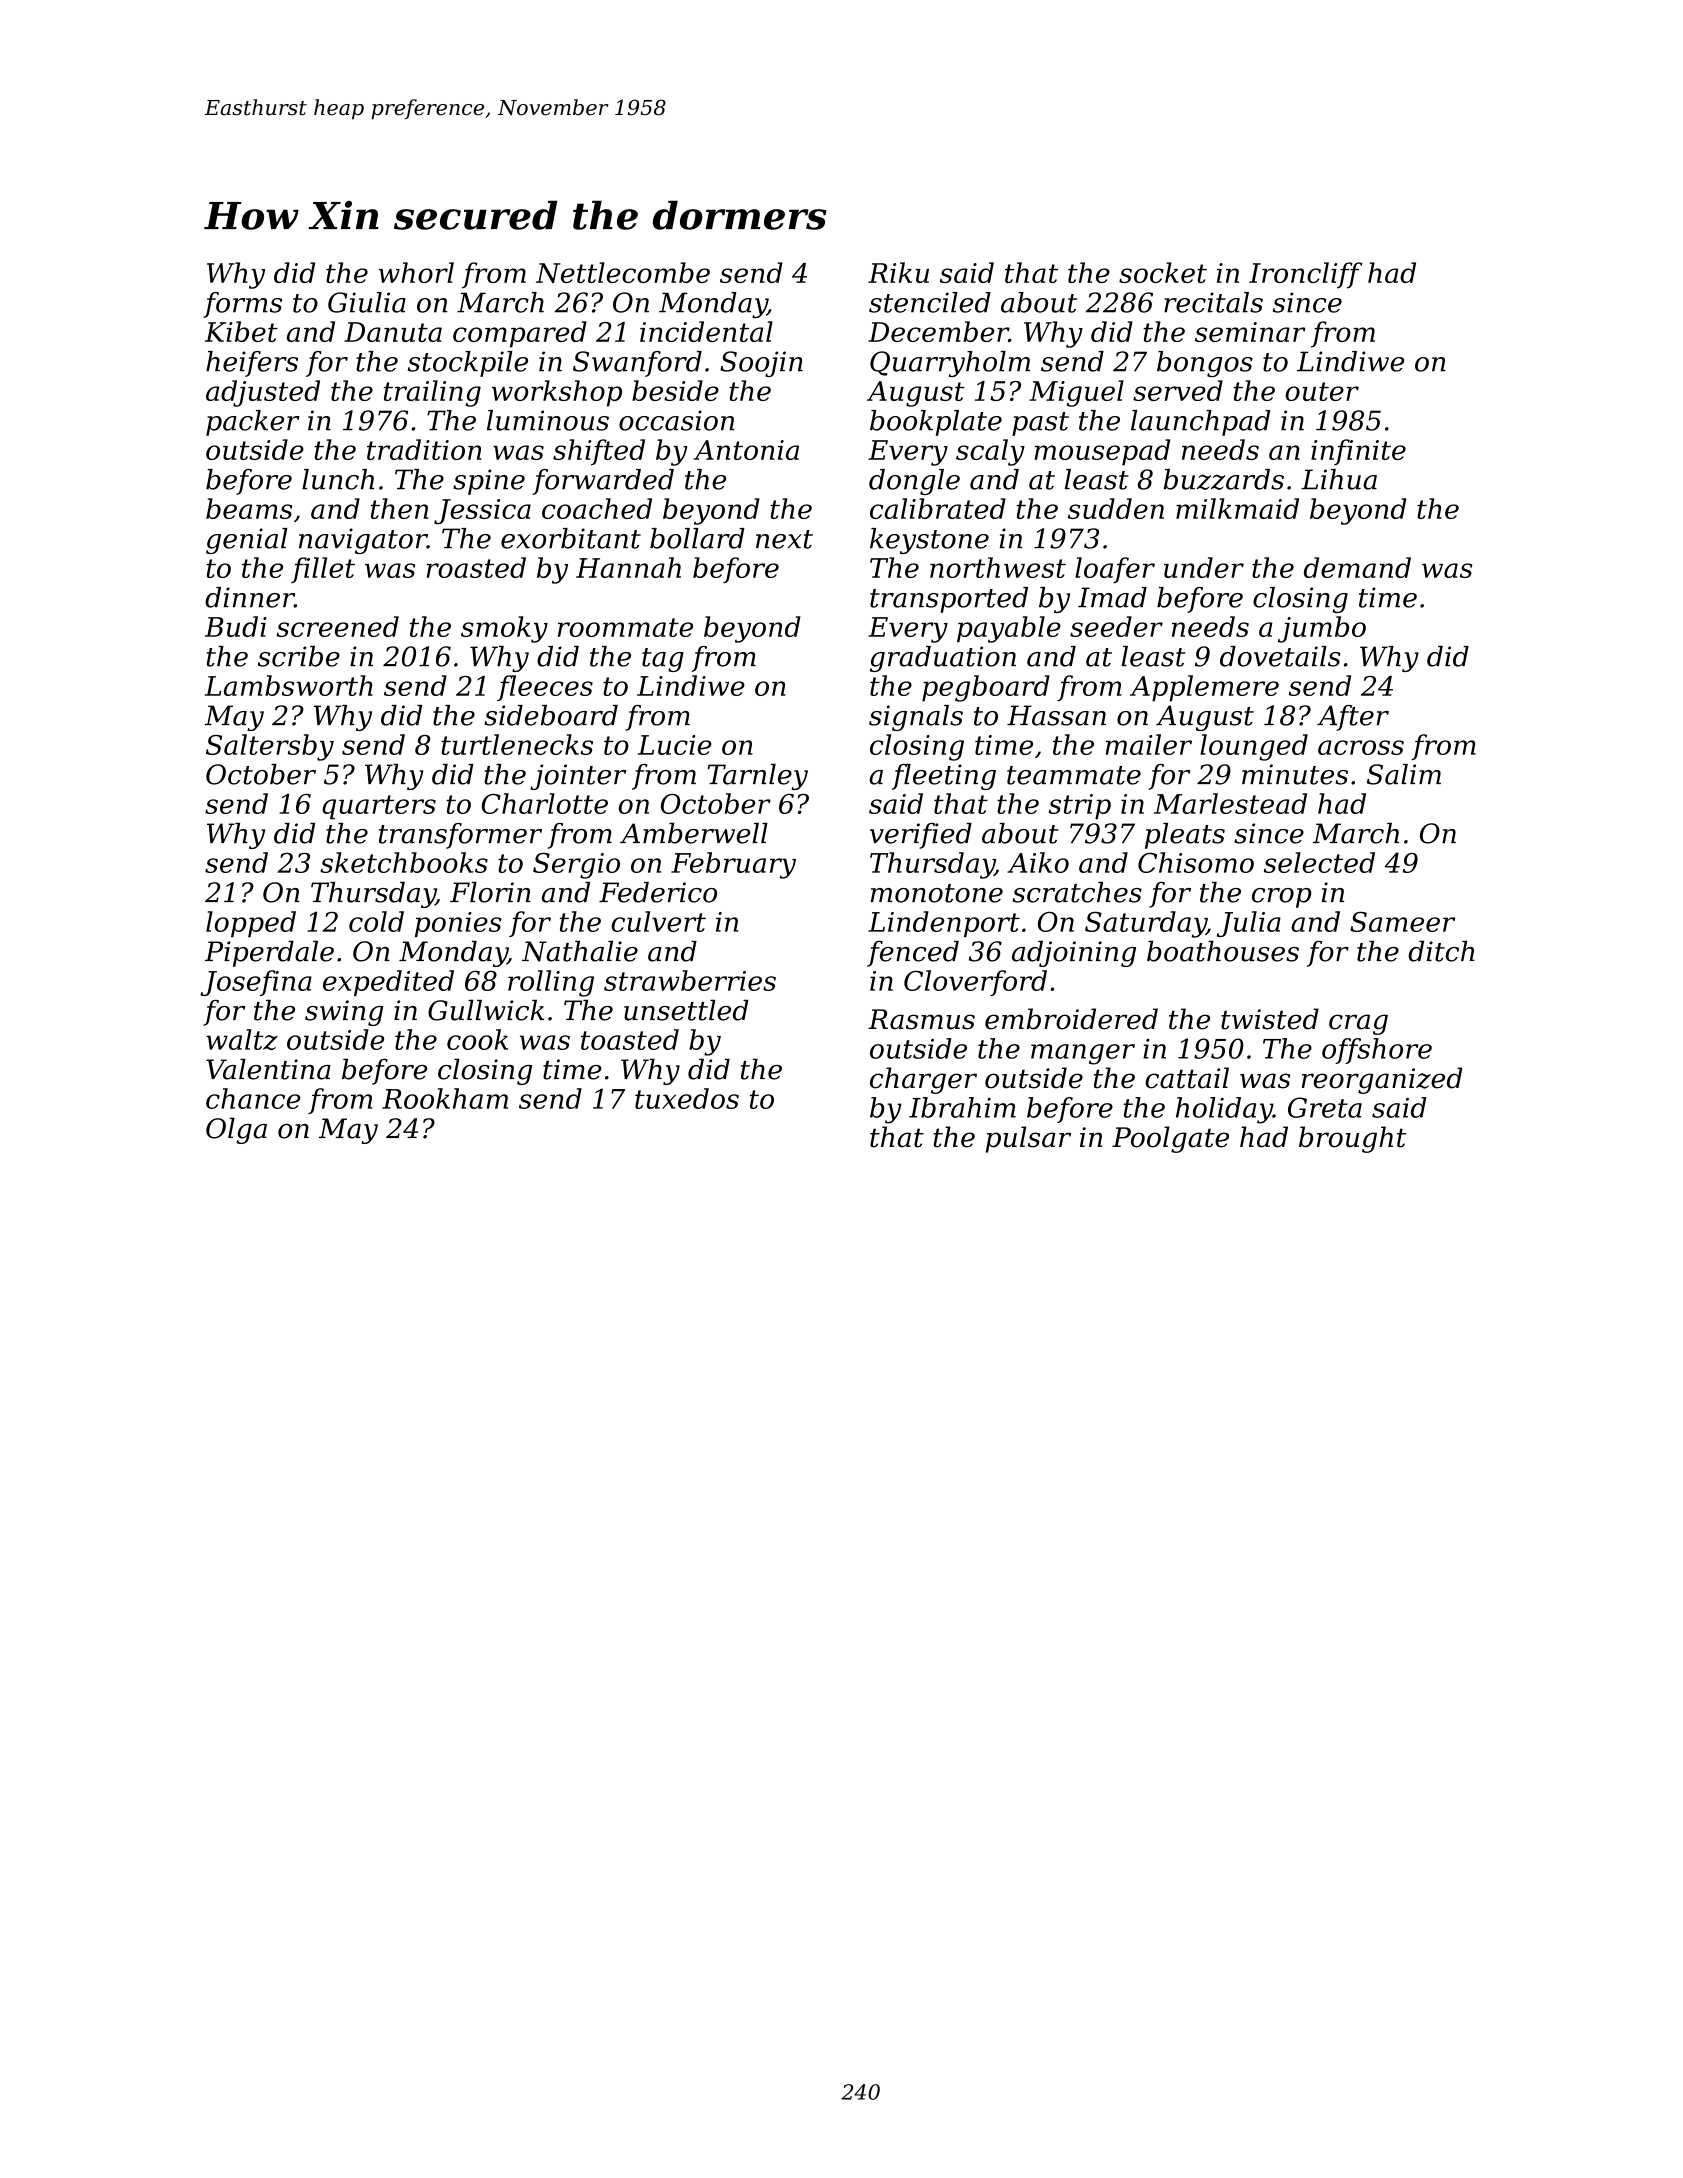 This screenshot has width=1683, height=2178. What do you see at coordinates (898, 272) in the screenshot?
I see `Riku` at bounding box center [898, 272].
